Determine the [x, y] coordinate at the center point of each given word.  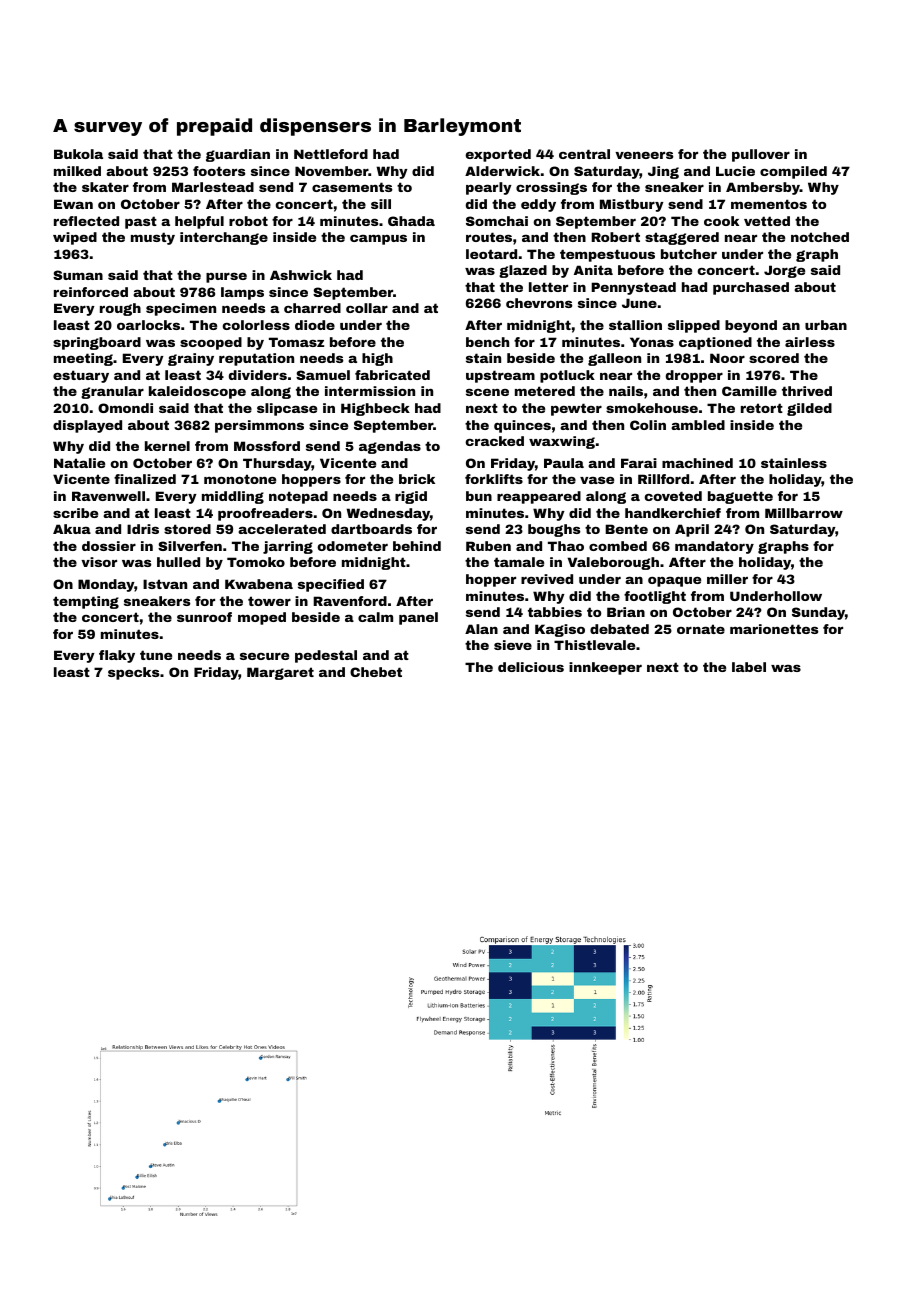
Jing [663, 172]
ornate [701, 629]
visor [99, 562]
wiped [75, 238]
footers [219, 171]
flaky [117, 656]
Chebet [376, 672]
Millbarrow [804, 513]
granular [112, 392]
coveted [673, 496]
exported [498, 155]
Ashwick [301, 275]
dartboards [371, 529]
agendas [390, 447]
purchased [751, 288]
